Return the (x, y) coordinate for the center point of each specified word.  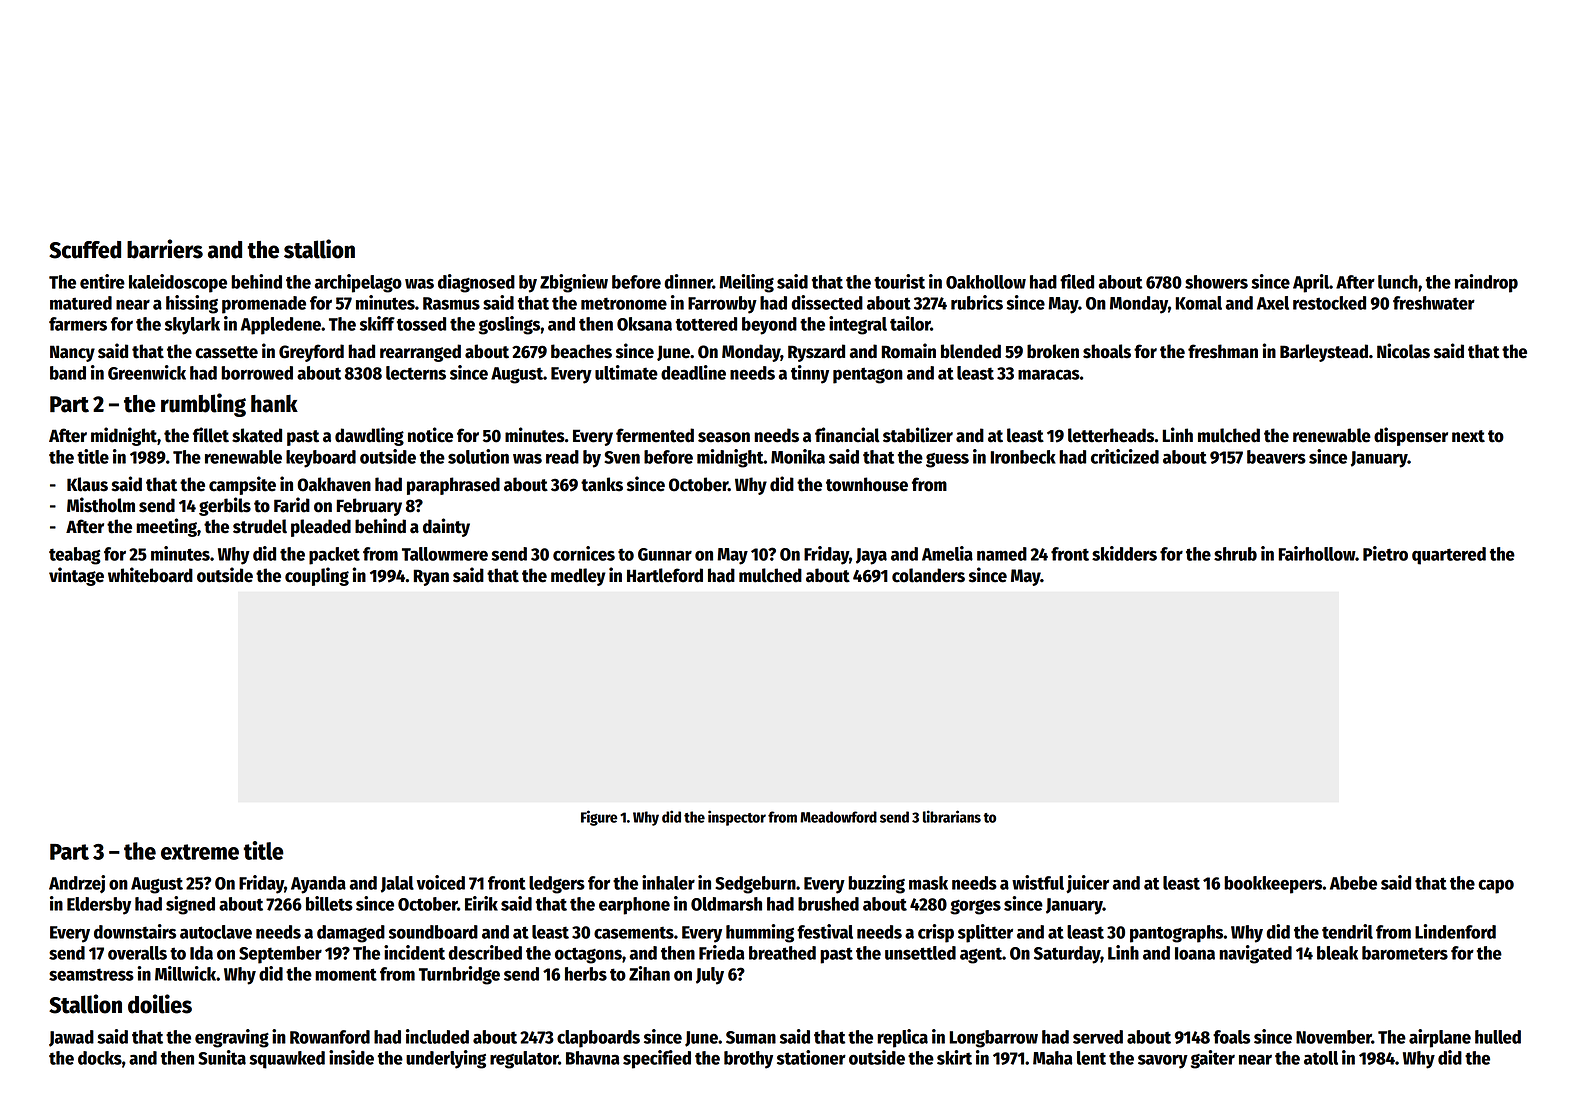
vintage (76, 576)
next (1468, 436)
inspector (737, 818)
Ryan (431, 577)
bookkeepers (1273, 885)
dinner (688, 281)
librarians (952, 816)
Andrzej (77, 884)
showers (1216, 282)
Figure (599, 818)
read (562, 457)
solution (478, 456)
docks (100, 1058)
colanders (928, 575)
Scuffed (85, 250)
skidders (1124, 553)
